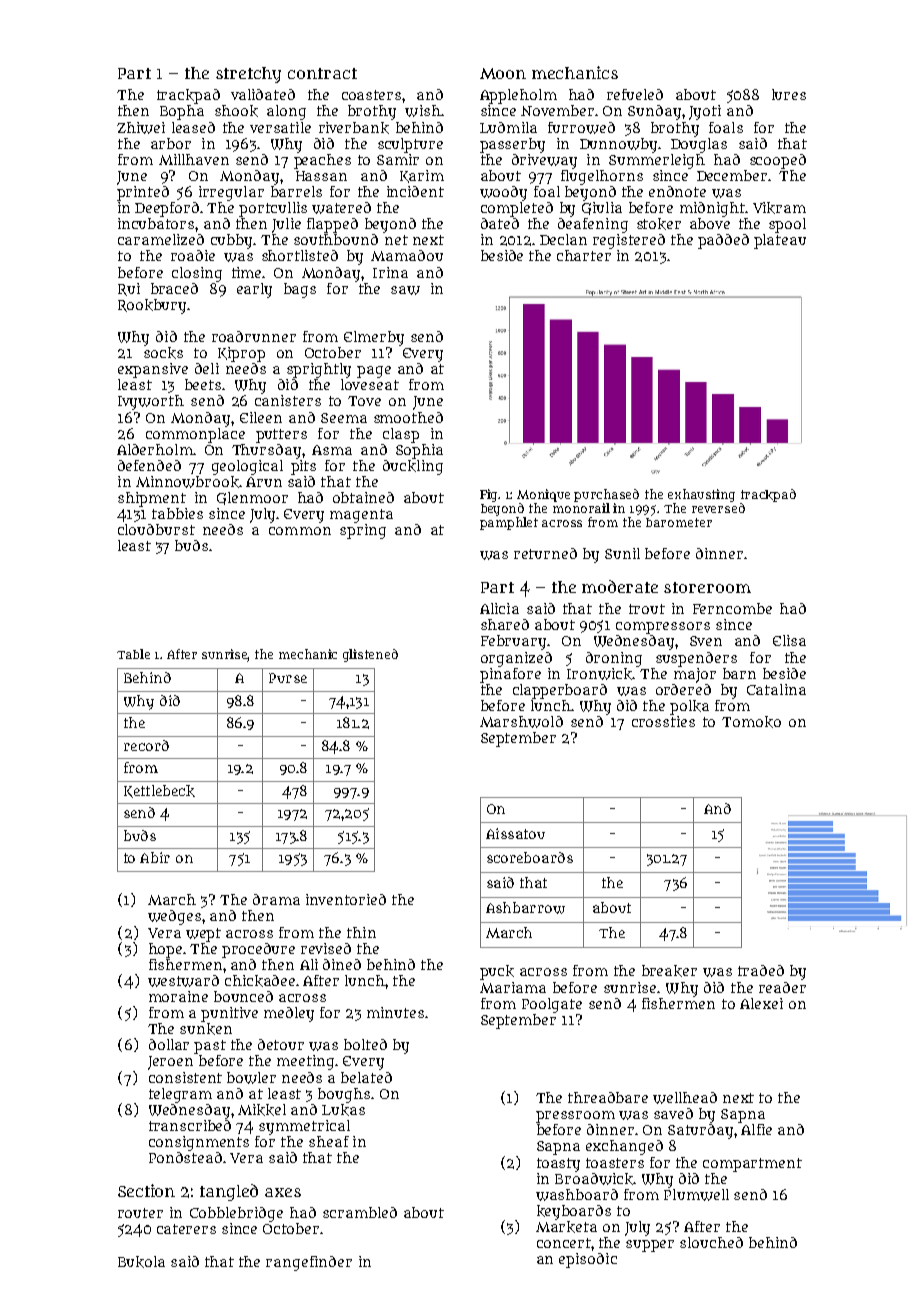 This page has width=924, height=1308. Describe the element at coordinates (751, 722) in the page. I see `Tomoko` at that location.
